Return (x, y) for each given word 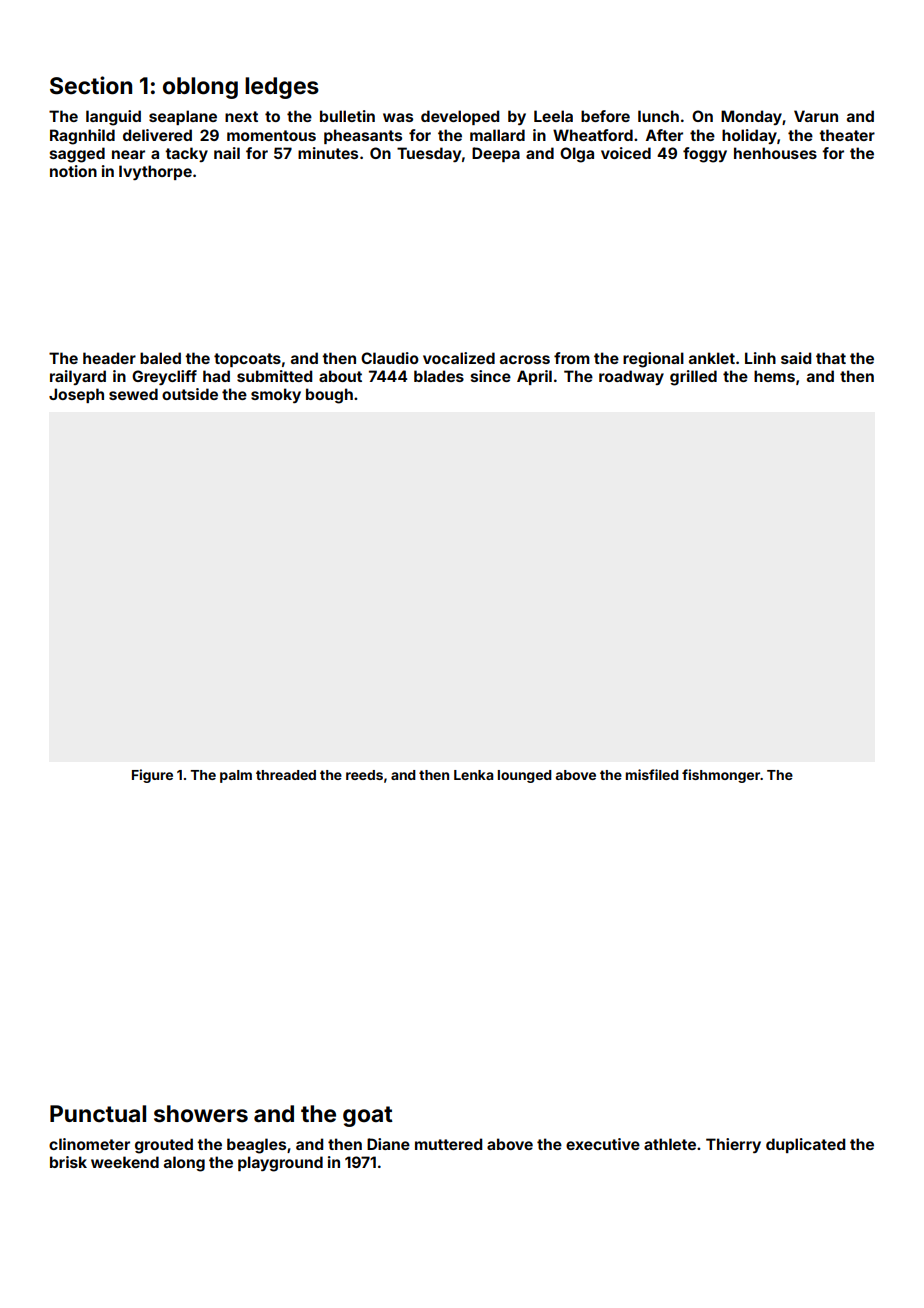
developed (460, 117)
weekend (125, 1162)
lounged (525, 776)
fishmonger (721, 776)
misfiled (652, 774)
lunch (658, 116)
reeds (364, 775)
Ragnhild (82, 137)
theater (847, 135)
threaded (286, 775)
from (572, 358)
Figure (152, 776)
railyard (78, 377)
